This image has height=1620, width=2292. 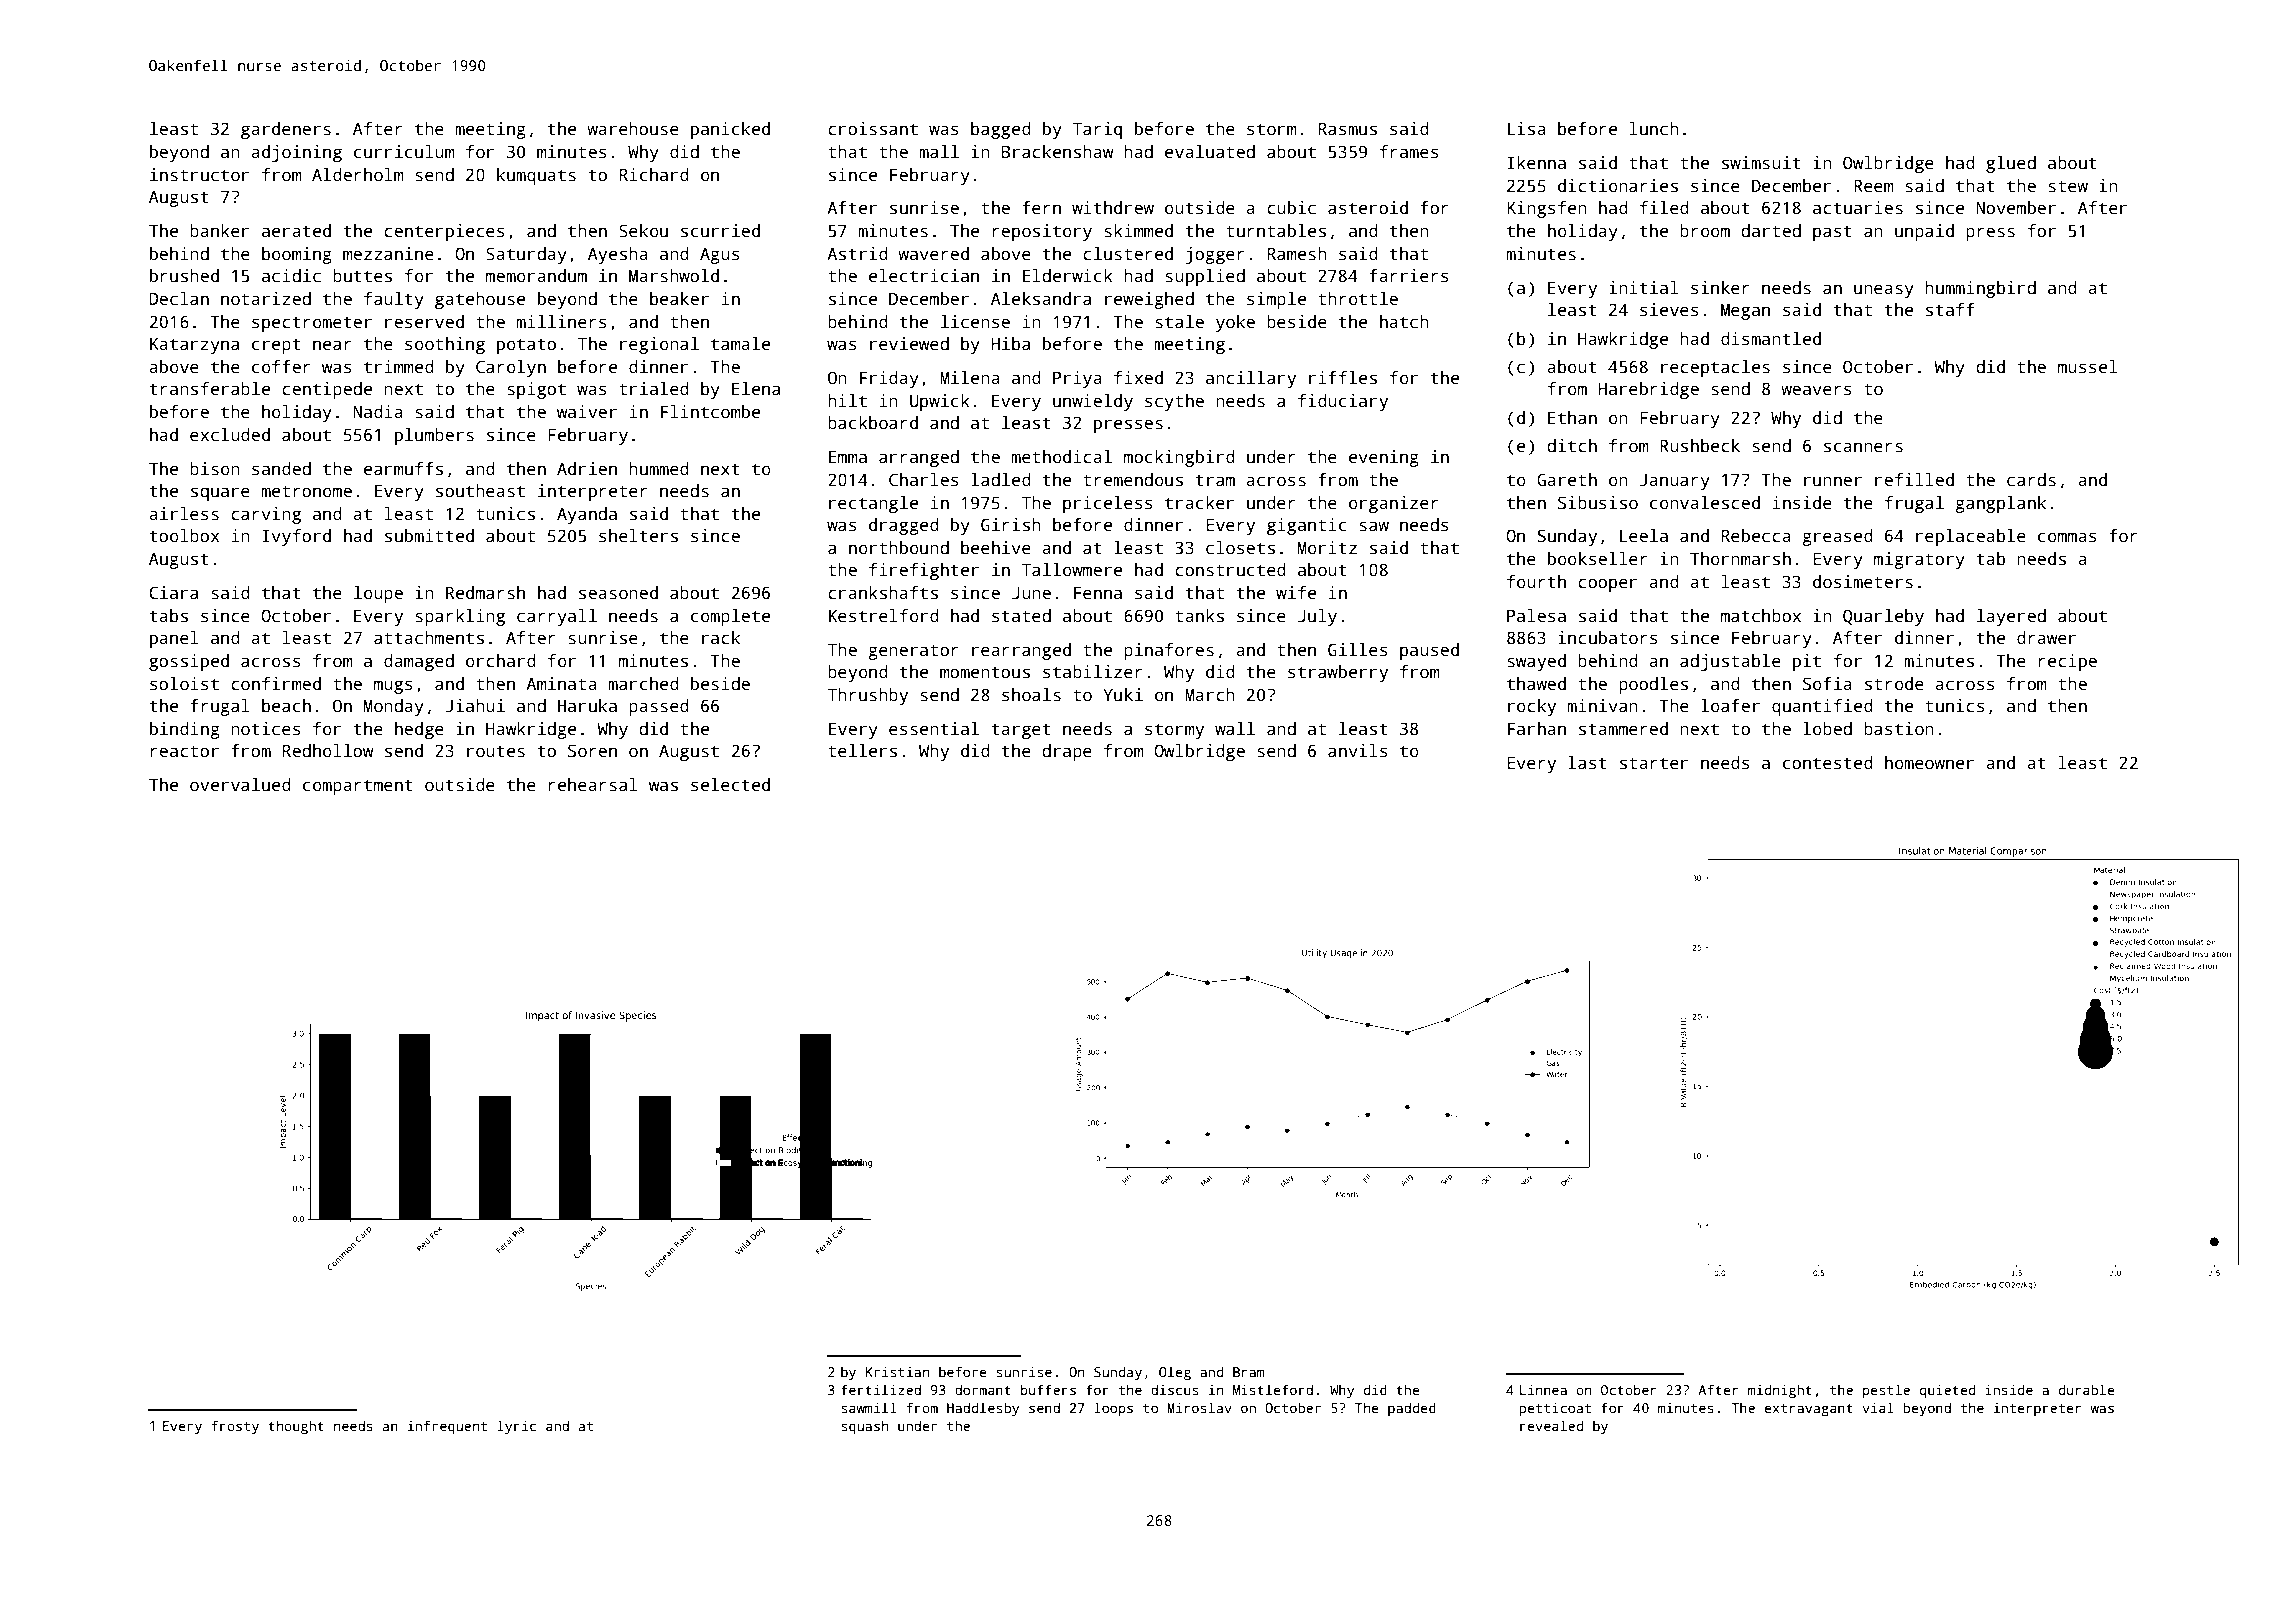 What do you see at coordinates (561, 684) in the image?
I see `Aminata` at bounding box center [561, 684].
